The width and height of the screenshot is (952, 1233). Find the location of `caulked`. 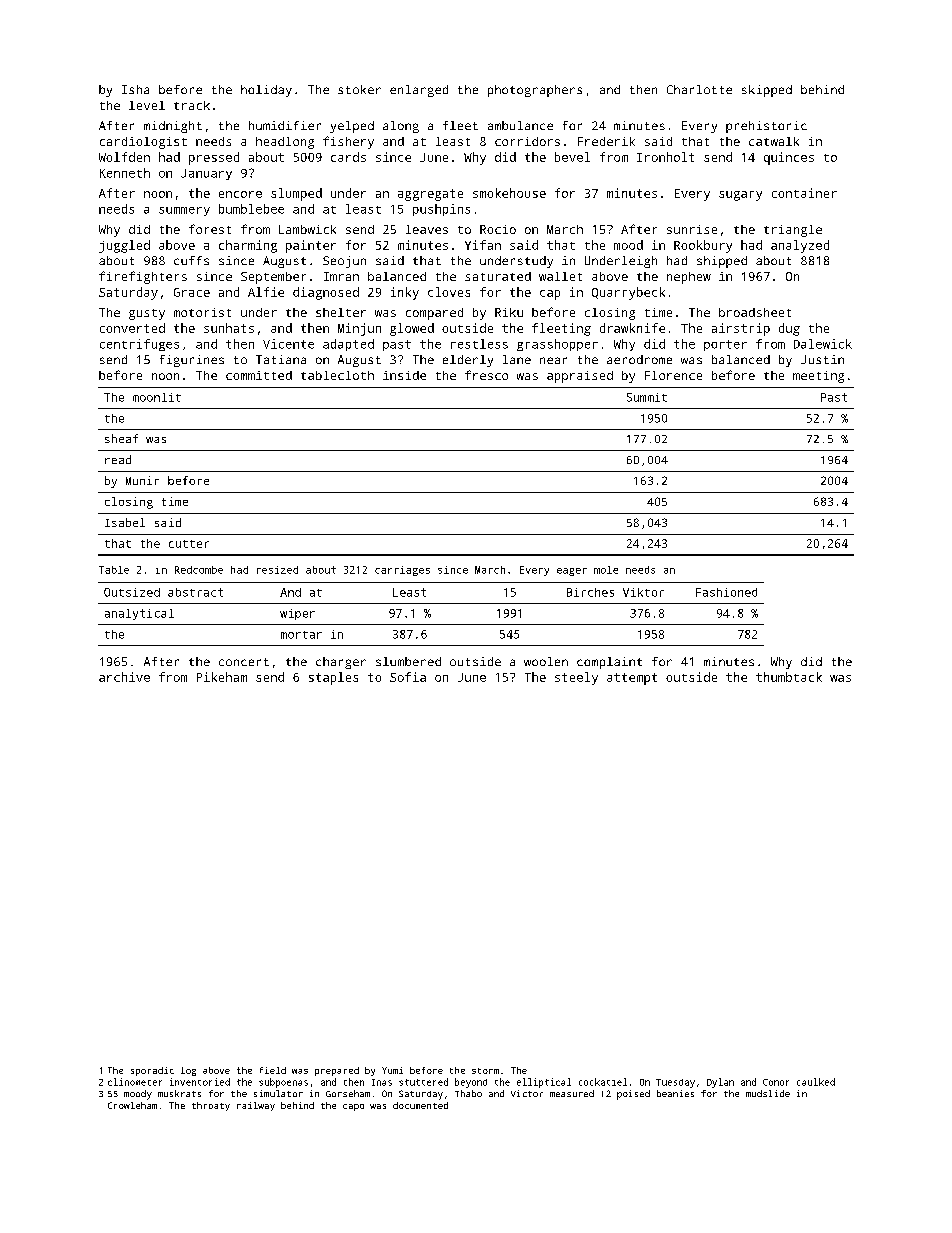

caulked is located at coordinates (816, 1082).
